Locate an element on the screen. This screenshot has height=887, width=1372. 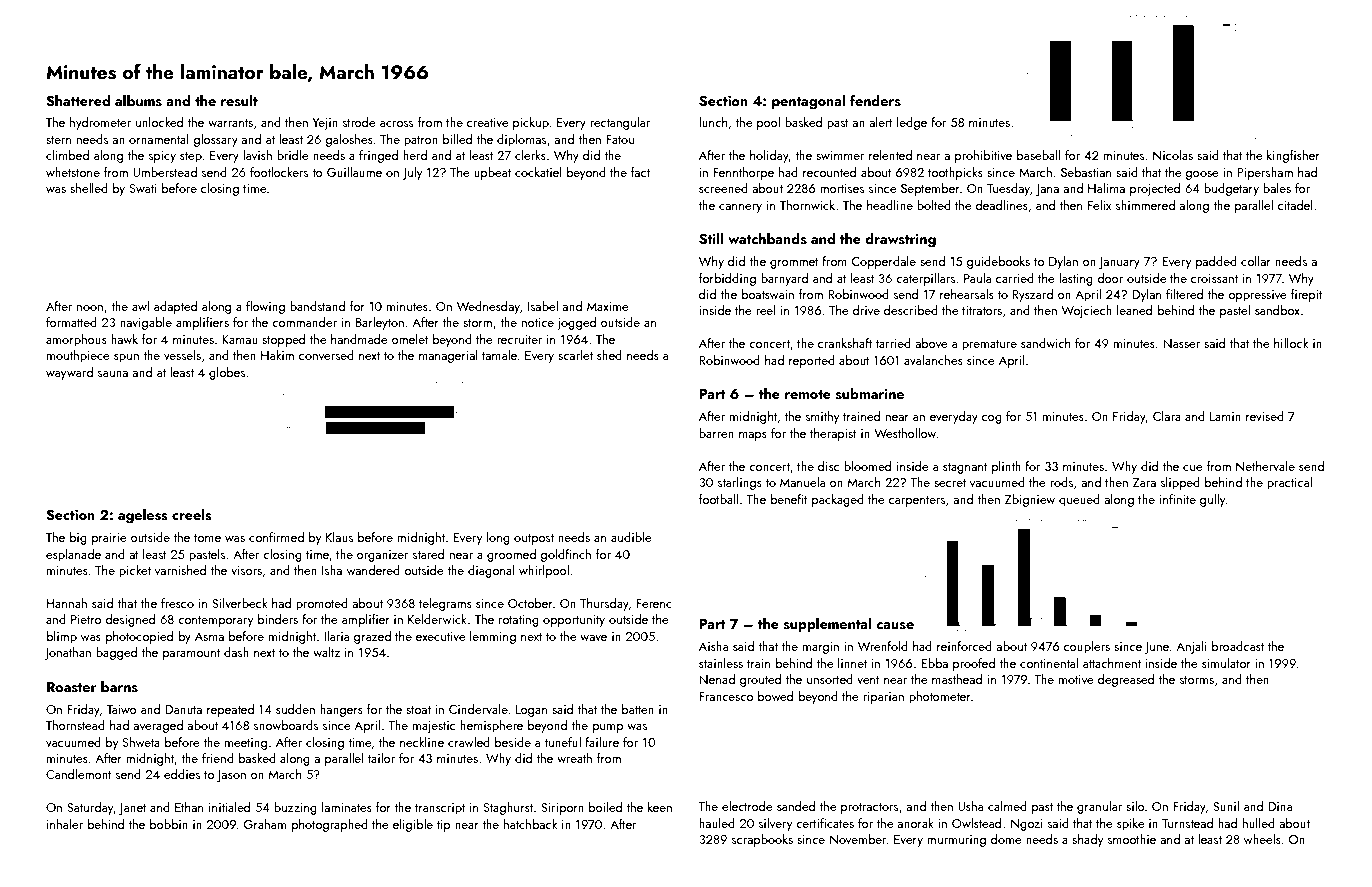
warrants is located at coordinates (230, 123).
